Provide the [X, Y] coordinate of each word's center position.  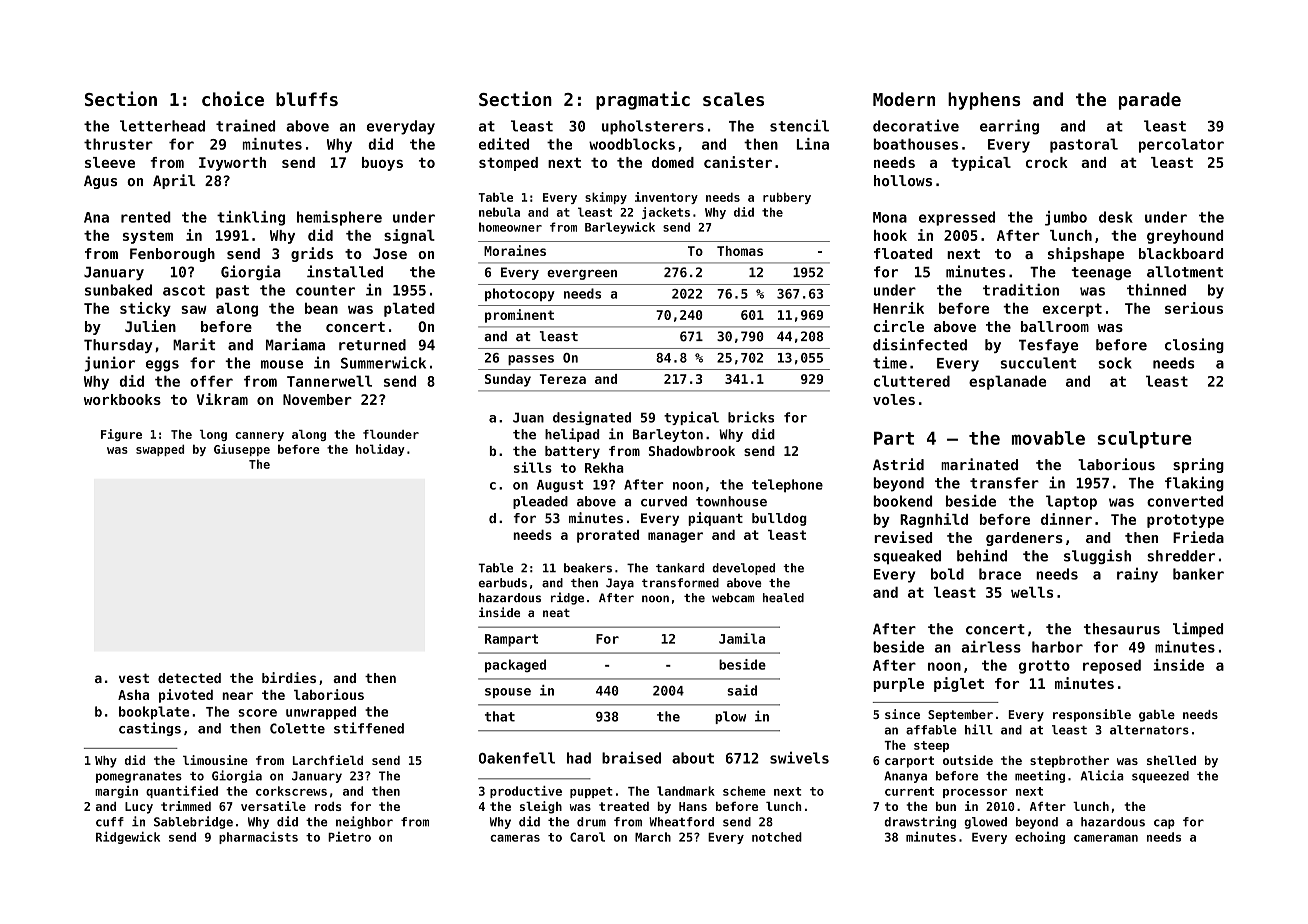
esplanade [1007, 382]
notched [777, 837]
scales [733, 99]
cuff [110, 822]
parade [1150, 101]
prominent [519, 316]
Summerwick [383, 362]
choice [233, 98]
